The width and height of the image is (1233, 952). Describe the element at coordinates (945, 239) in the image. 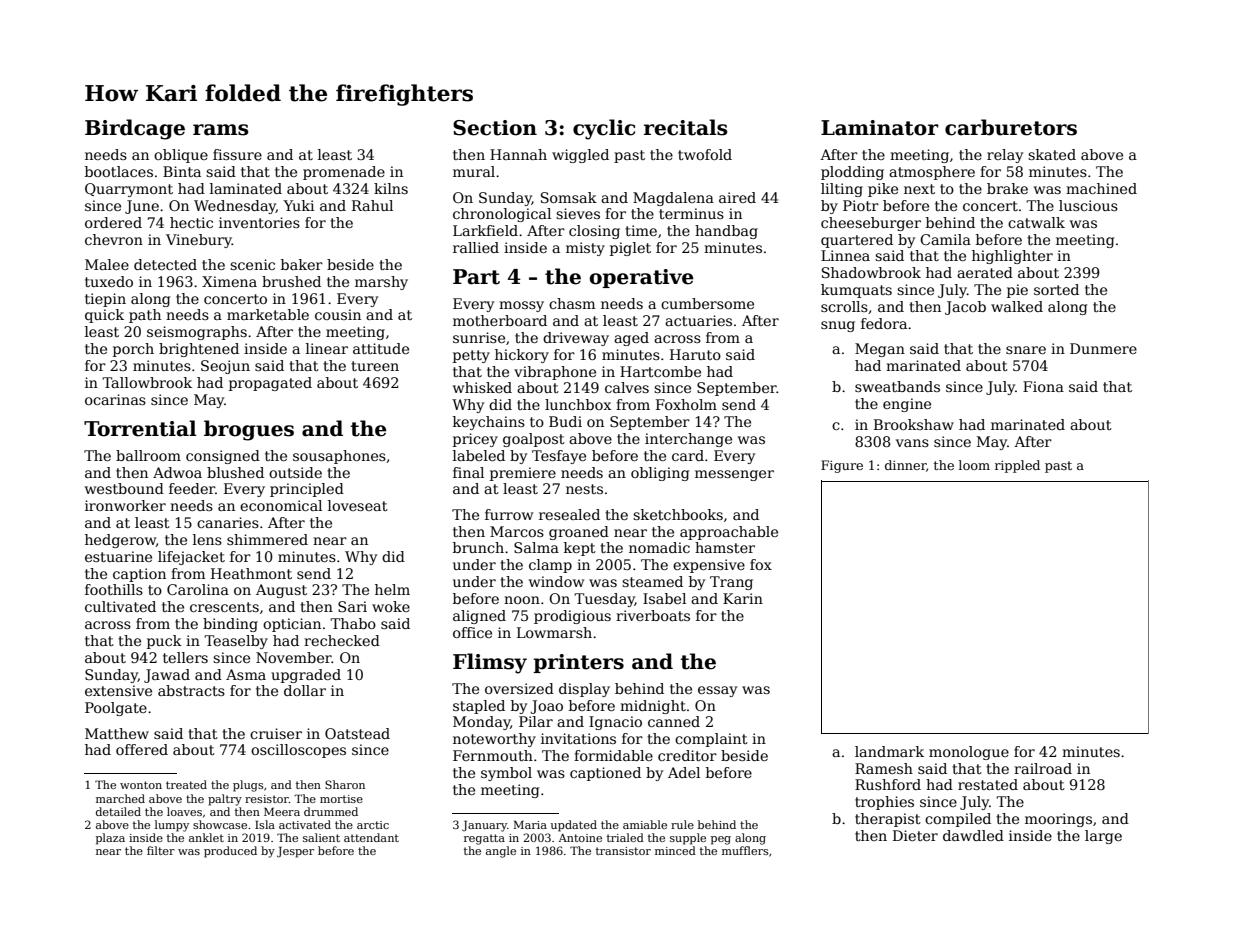

I see `Camila` at that location.
